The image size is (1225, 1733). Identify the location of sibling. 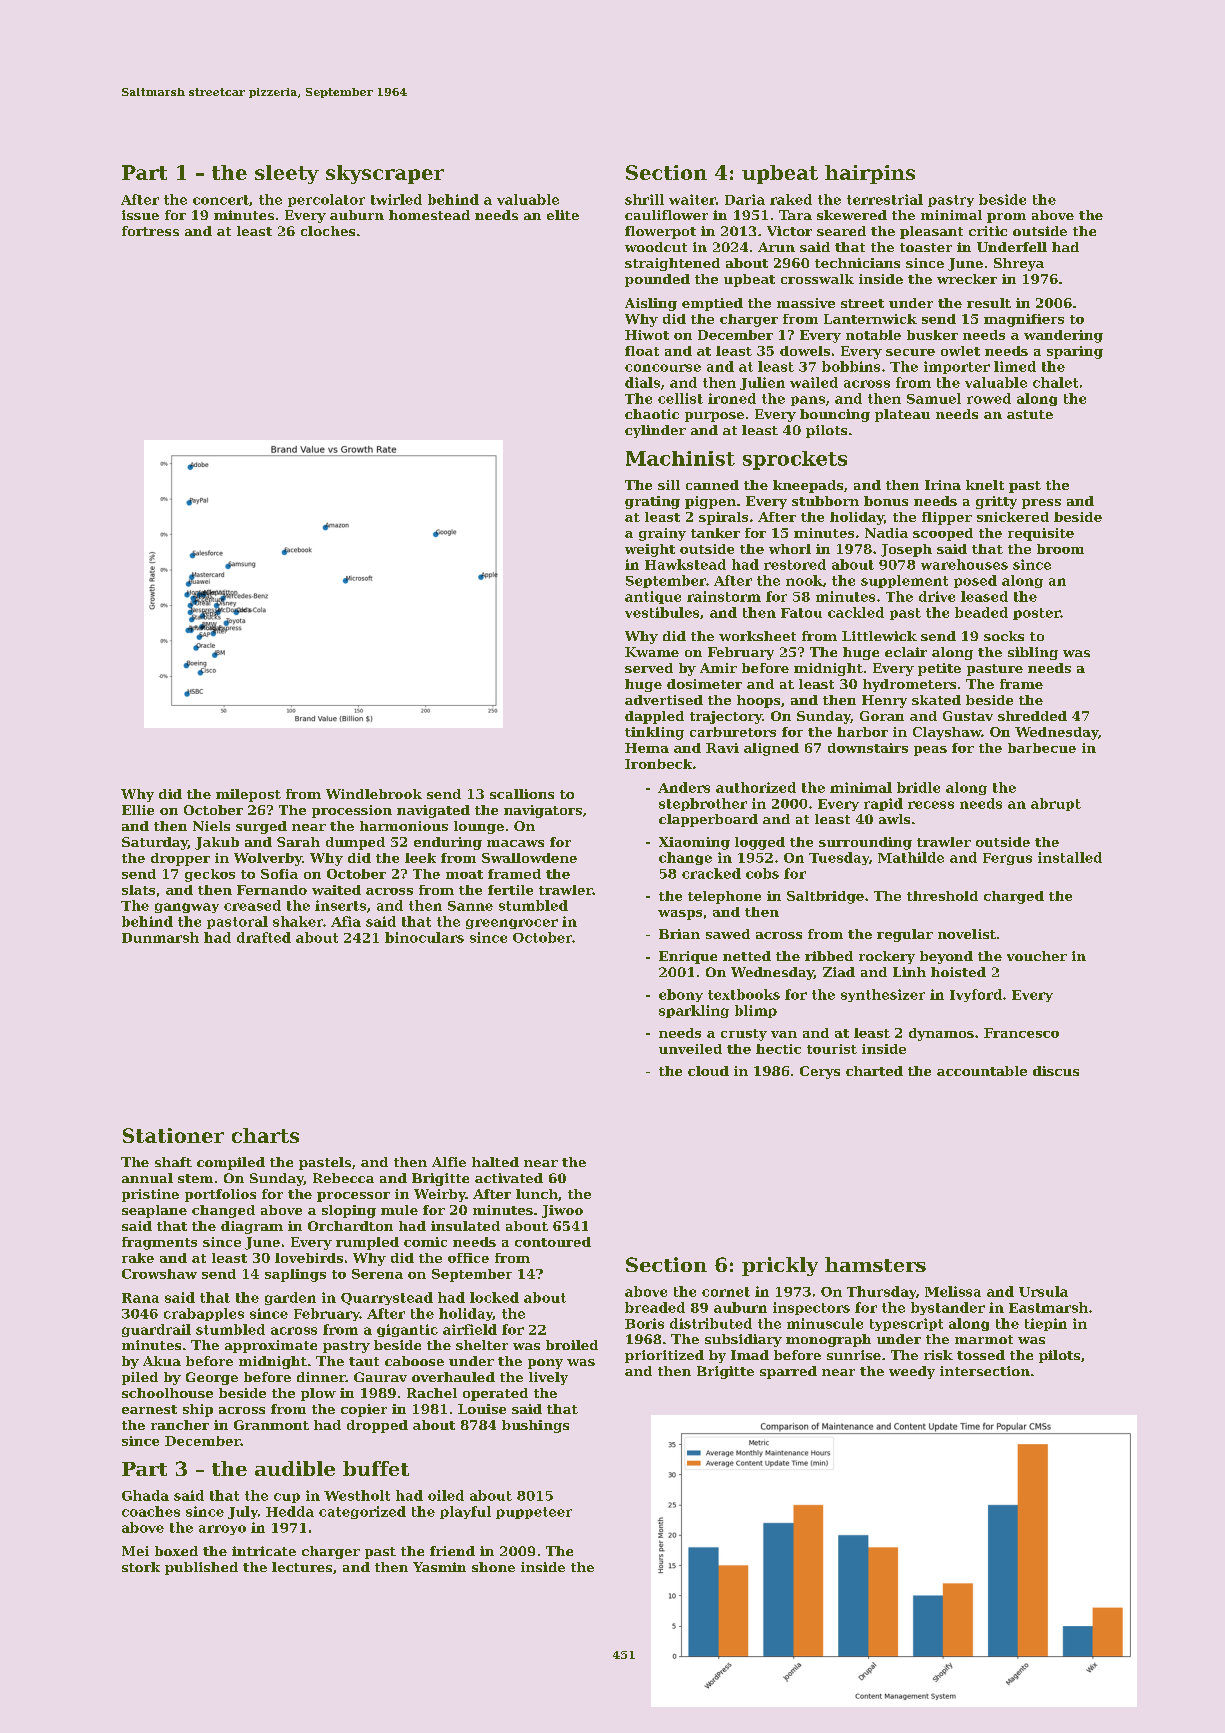
(1033, 653).
